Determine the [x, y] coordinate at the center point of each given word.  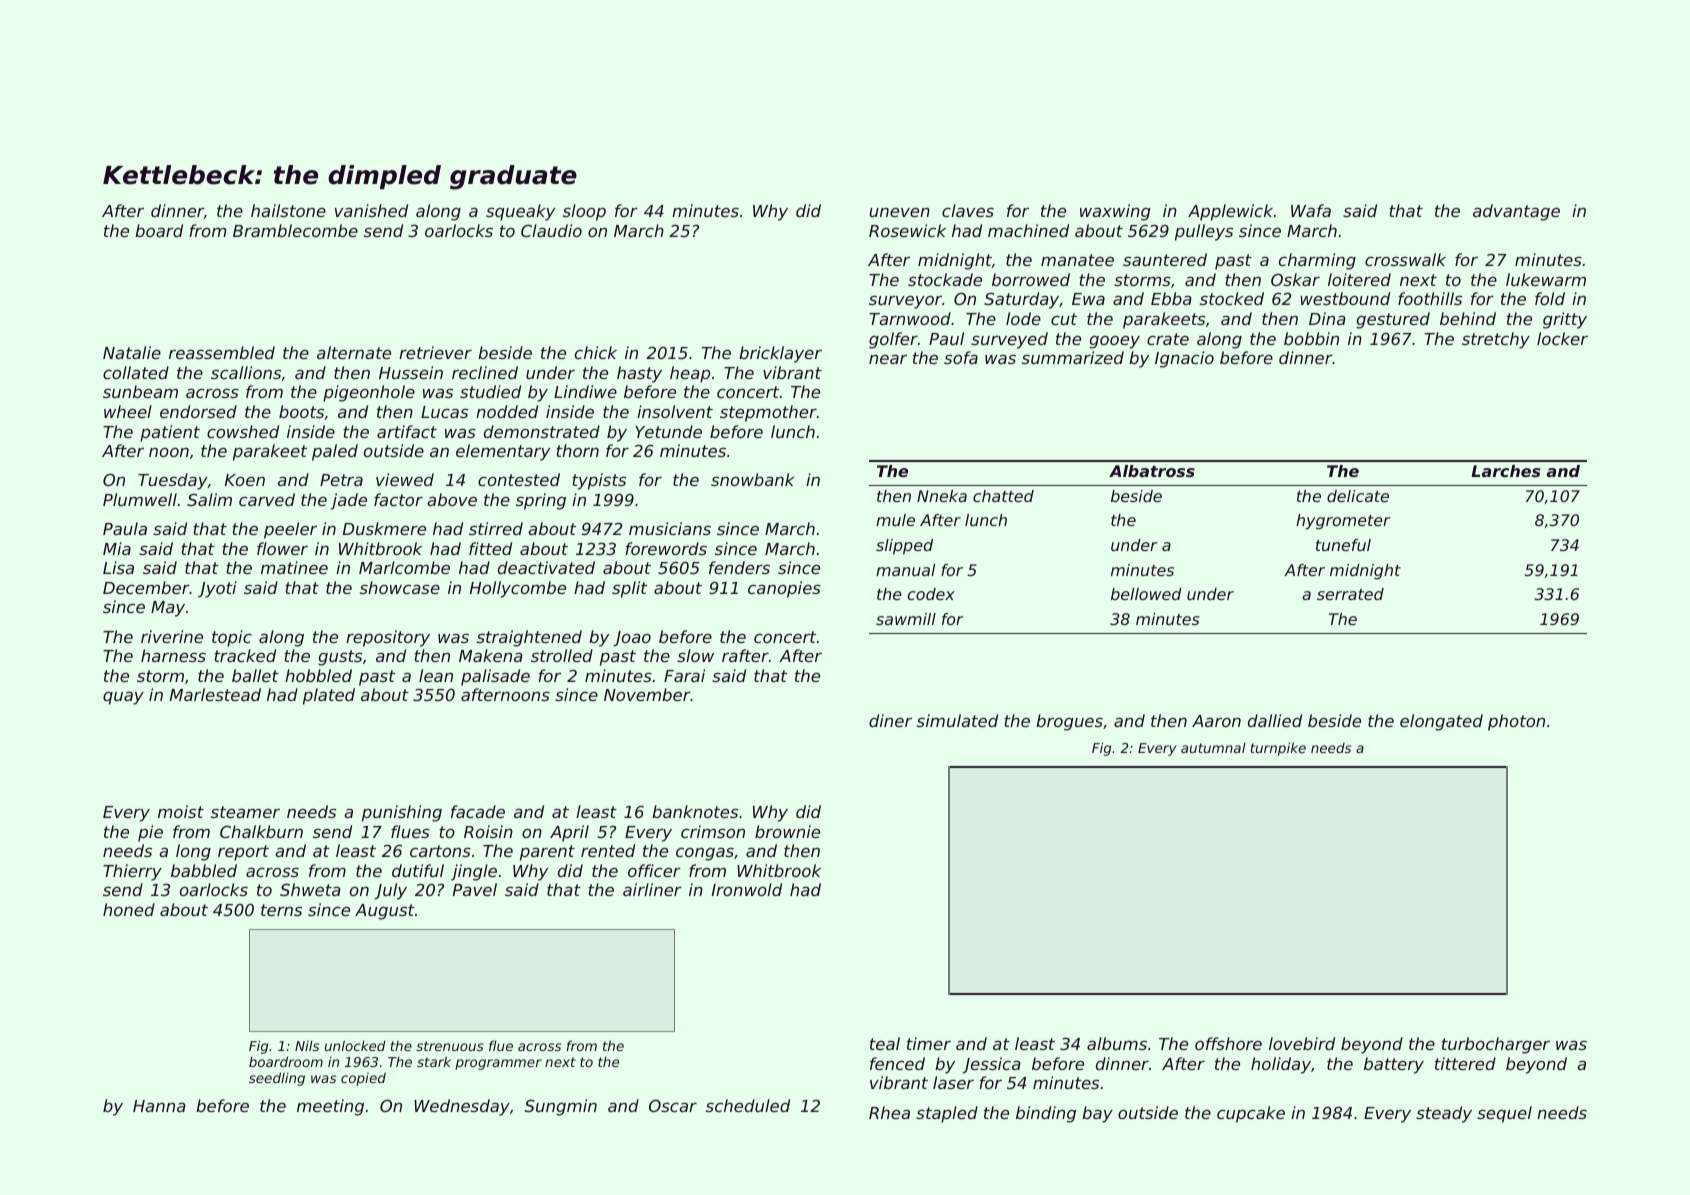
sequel [1504, 1114]
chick [596, 352]
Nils [307, 1045]
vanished [371, 210]
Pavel [475, 889]
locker [1562, 338]
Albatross [1152, 471]
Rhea [889, 1112]
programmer [498, 1064]
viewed [405, 479]
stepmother [768, 413]
